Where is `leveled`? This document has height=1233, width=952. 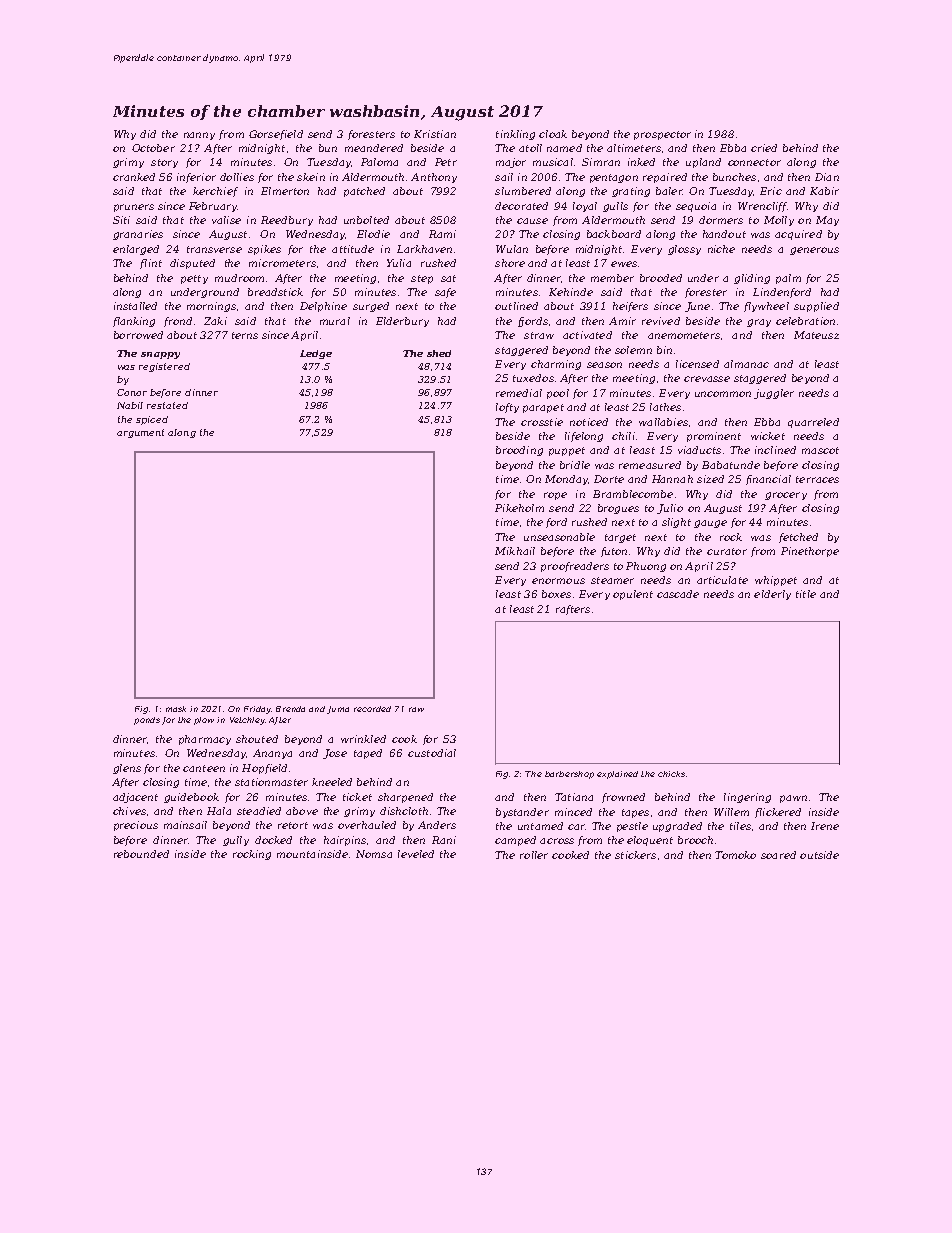
leveled is located at coordinates (416, 854).
